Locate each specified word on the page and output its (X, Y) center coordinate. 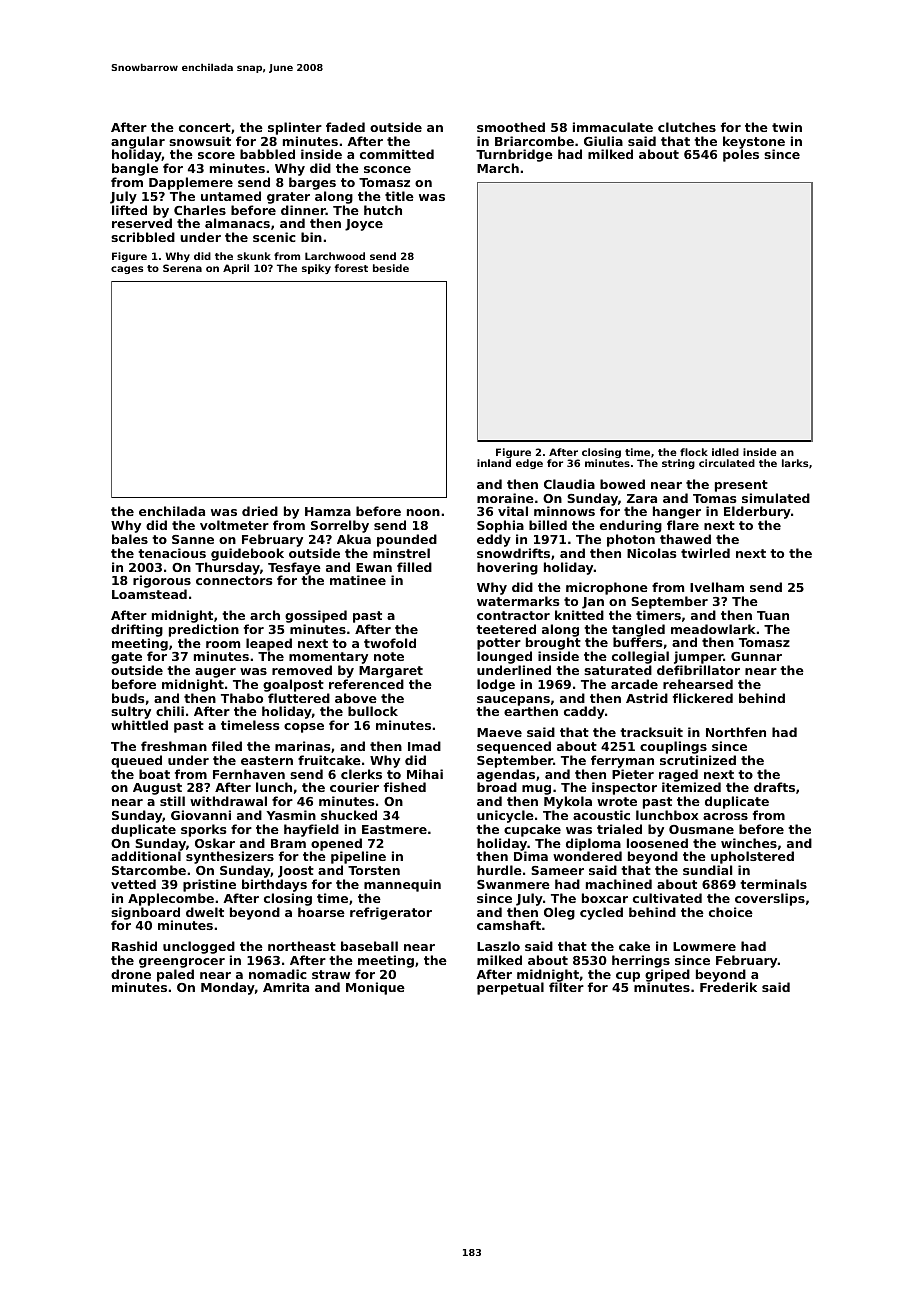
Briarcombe (534, 141)
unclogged (199, 947)
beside (391, 268)
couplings (673, 747)
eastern (267, 760)
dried (260, 511)
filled (414, 567)
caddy (584, 712)
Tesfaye (294, 569)
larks (795, 463)
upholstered (752, 857)
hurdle (499, 870)
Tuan (773, 615)
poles (741, 156)
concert (205, 127)
